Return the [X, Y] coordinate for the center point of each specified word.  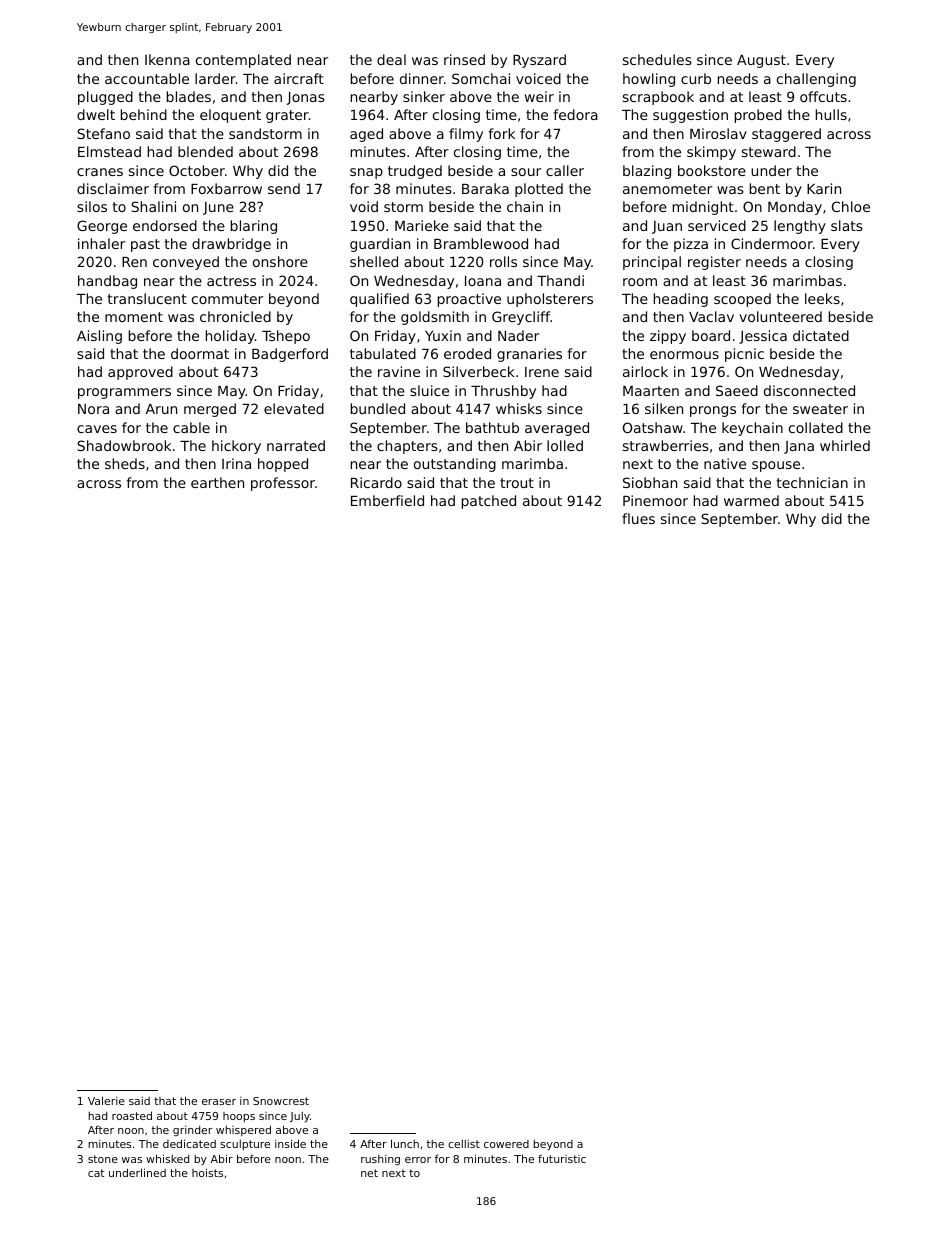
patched [489, 502]
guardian [380, 245]
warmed [751, 500]
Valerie [106, 1100]
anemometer [667, 189]
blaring [254, 227]
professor [283, 484]
